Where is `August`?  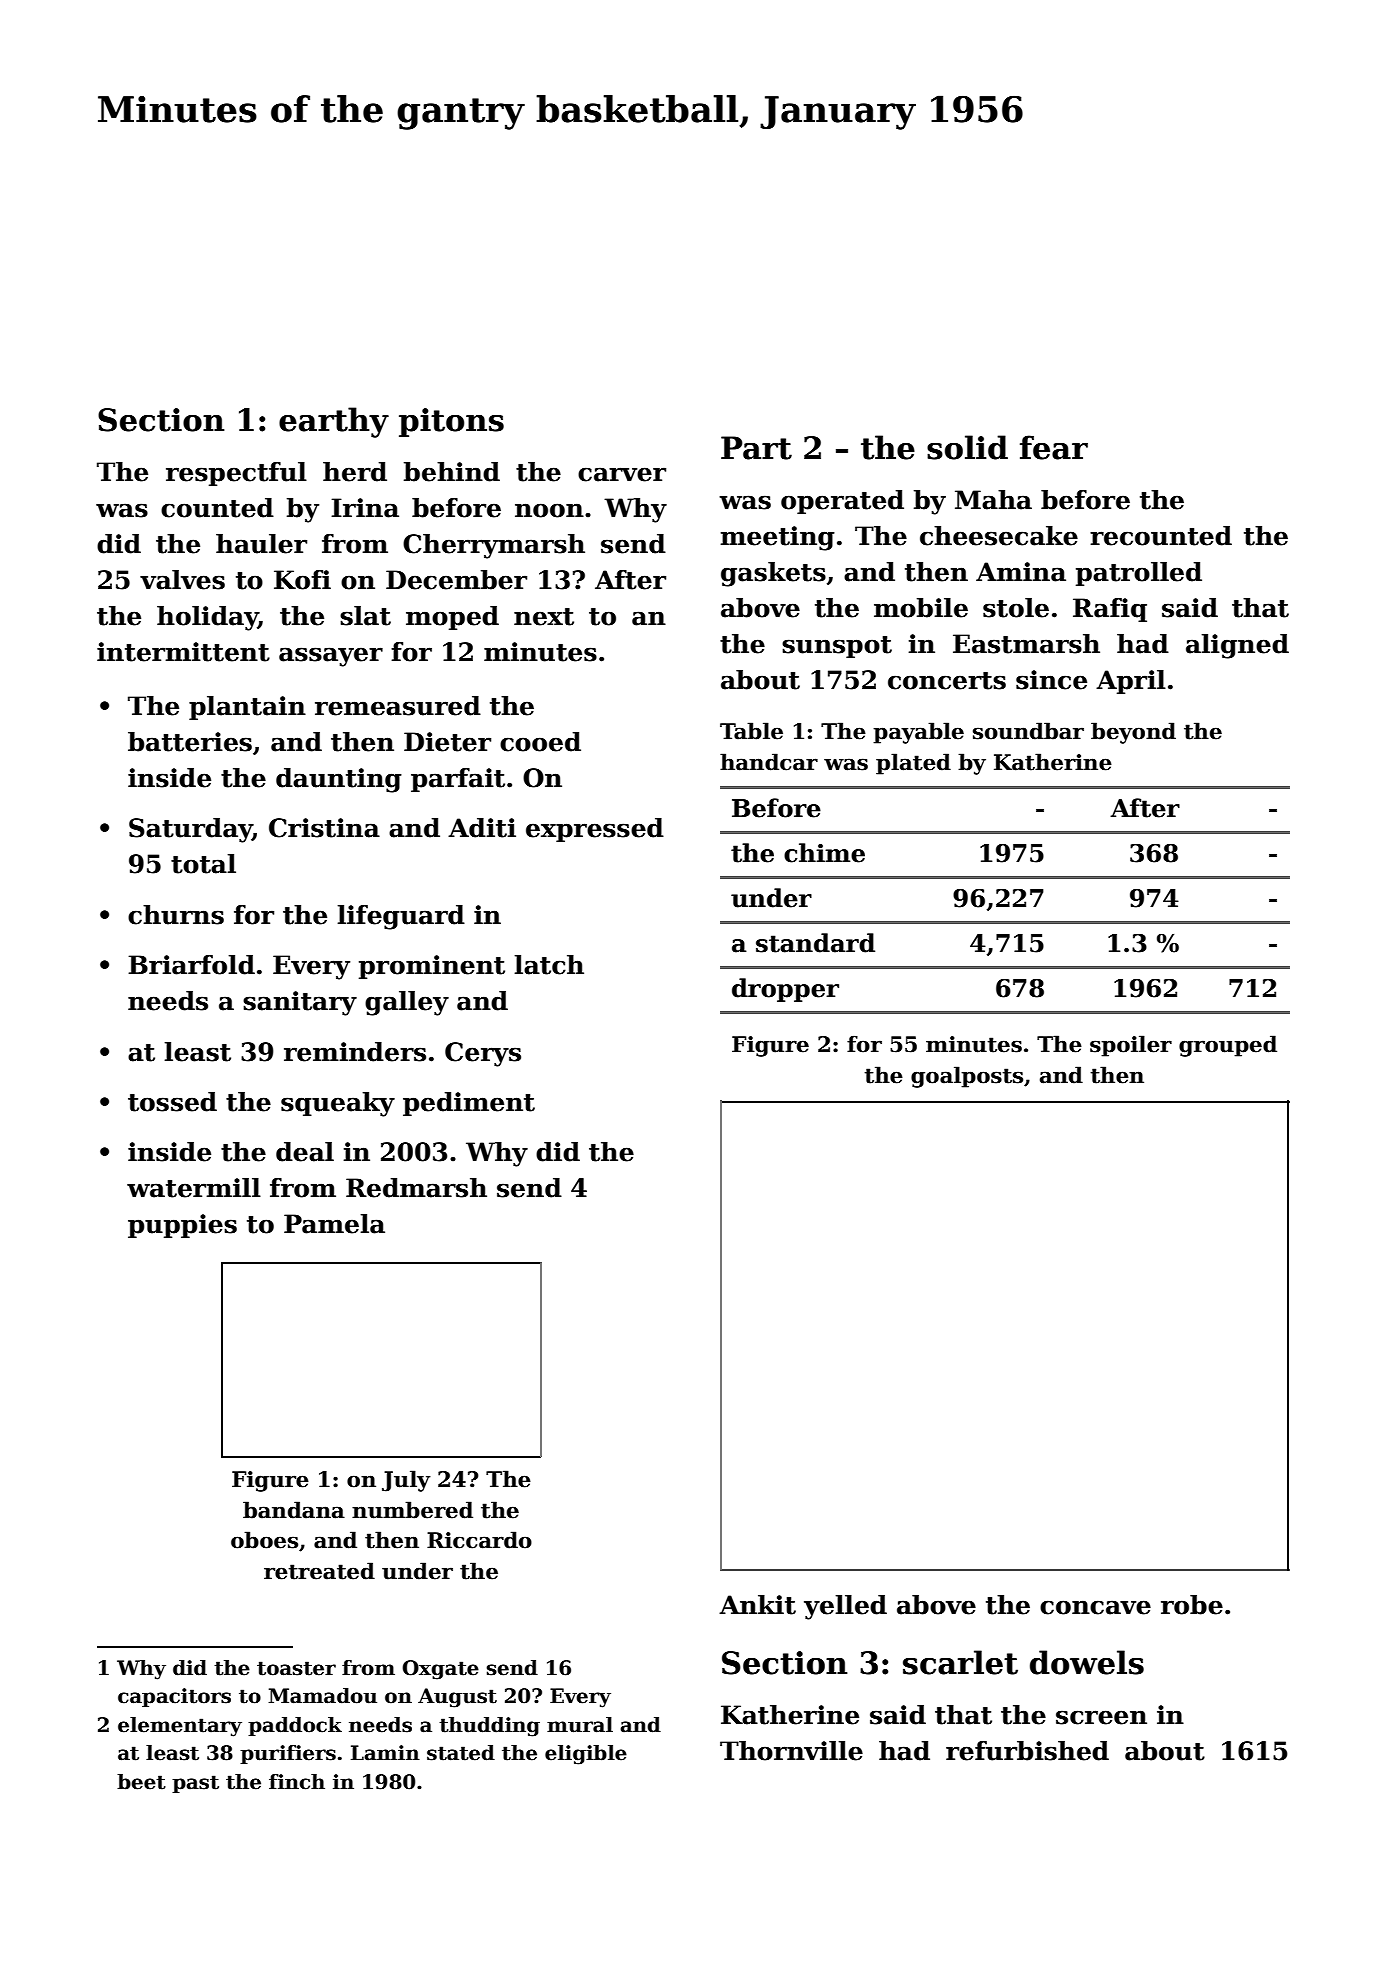 August is located at coordinates (457, 1698).
